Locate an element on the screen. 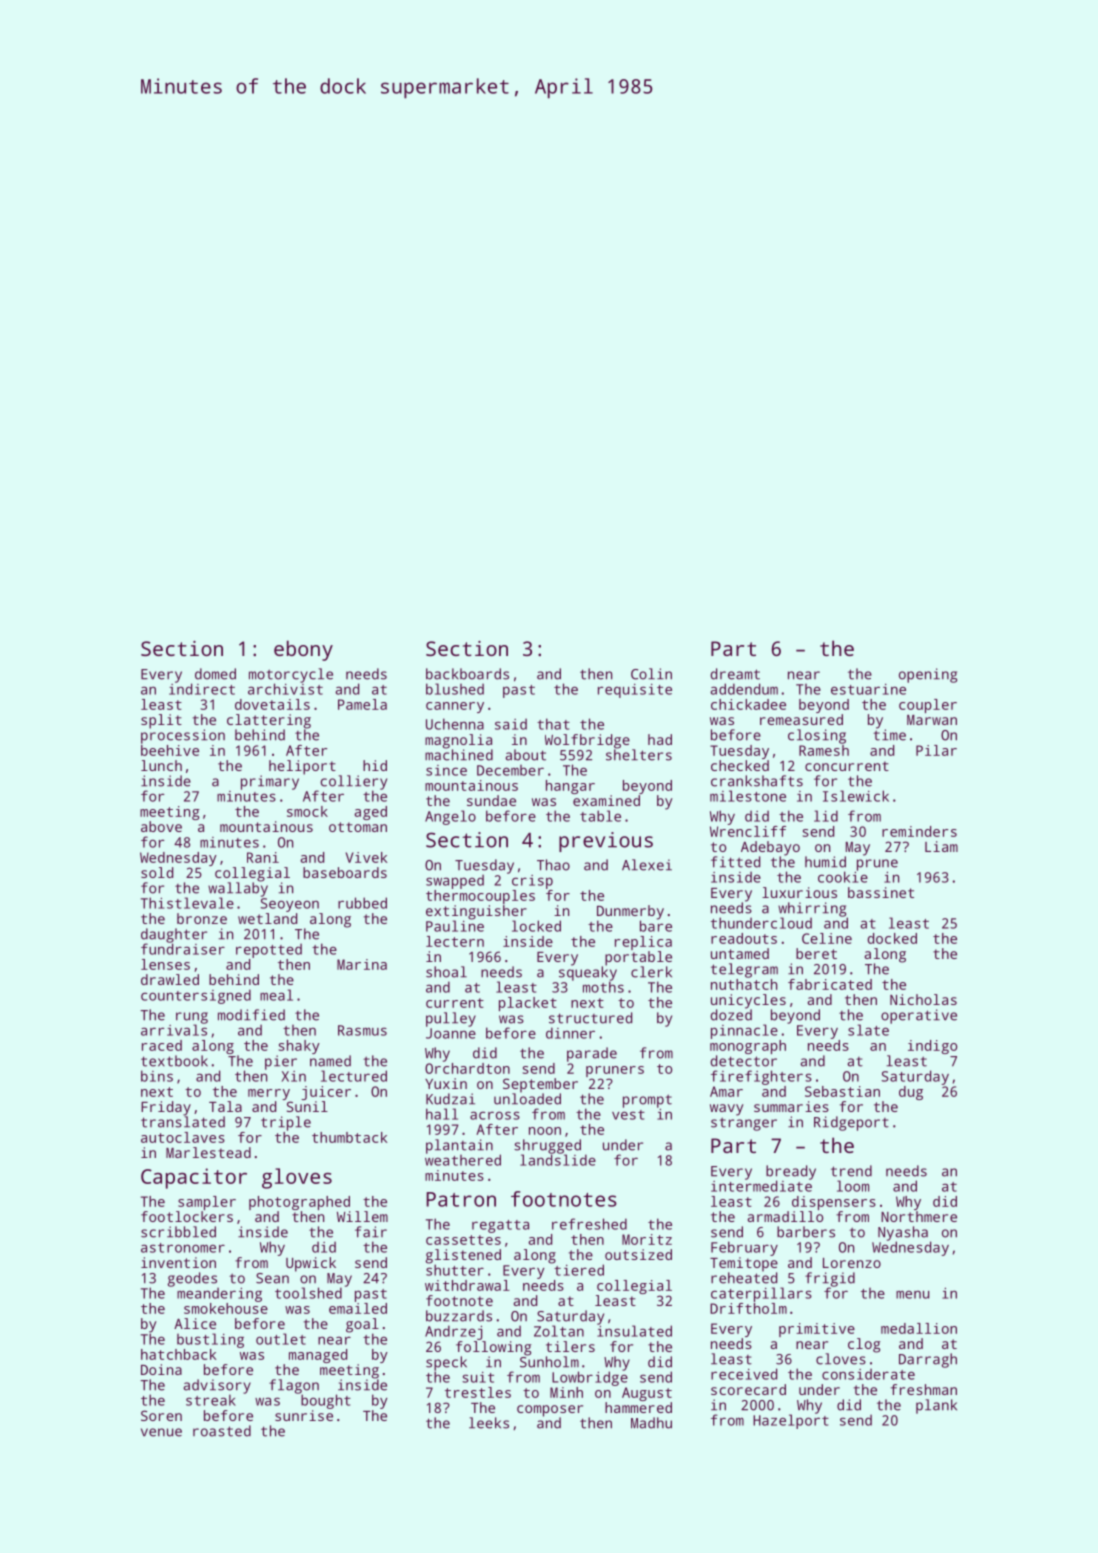 The height and width of the screenshot is (1553, 1098). above is located at coordinates (161, 826).
